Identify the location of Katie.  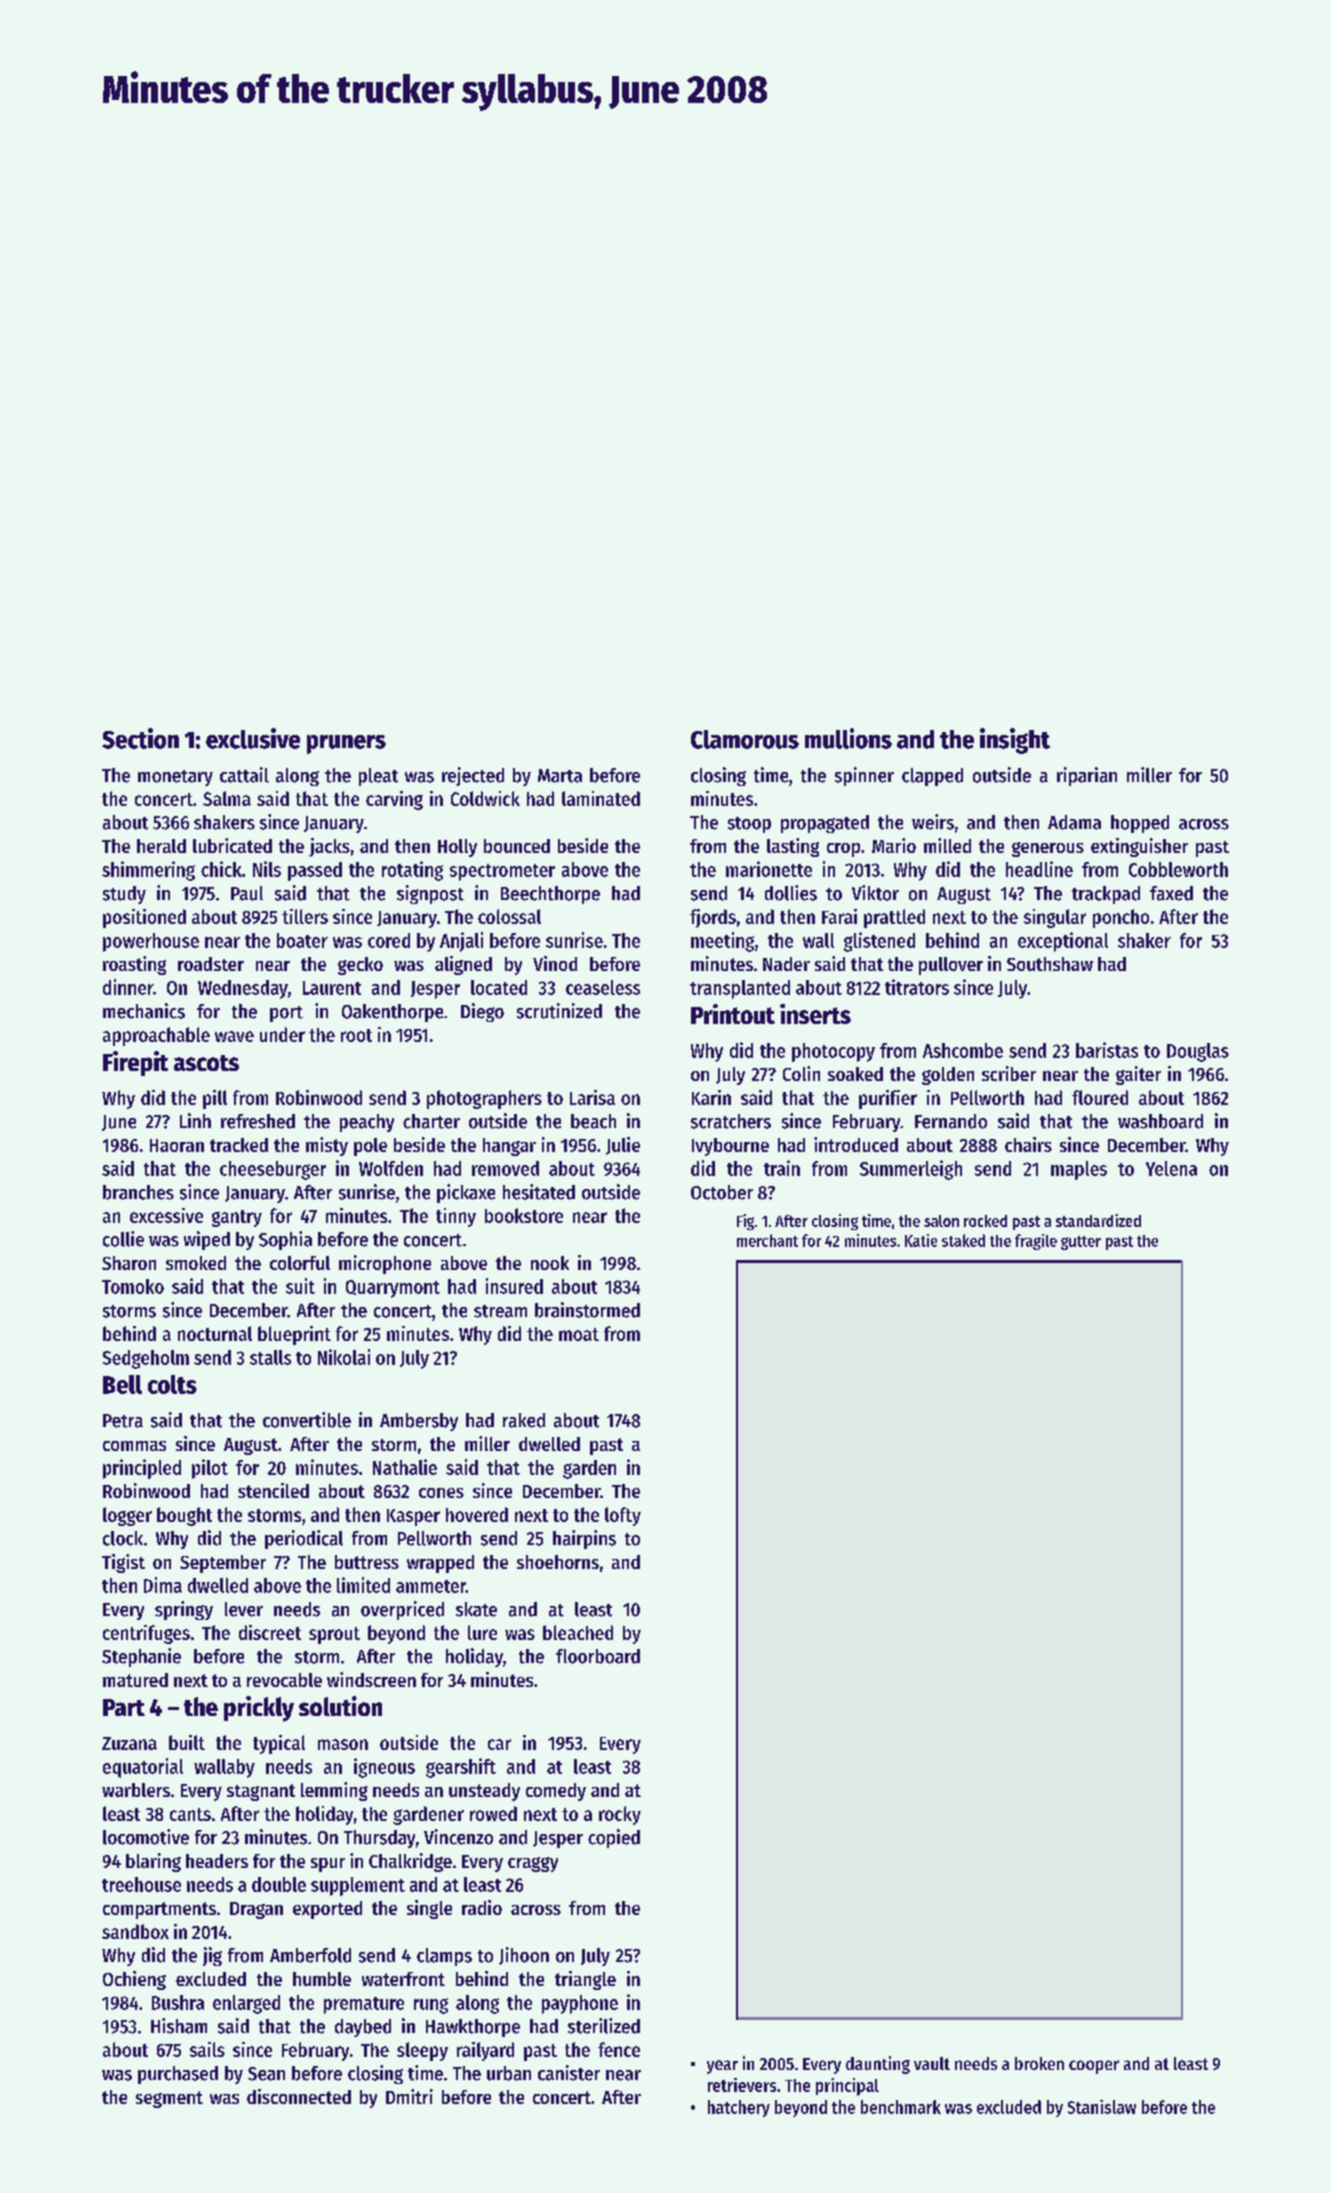
(921, 1240).
